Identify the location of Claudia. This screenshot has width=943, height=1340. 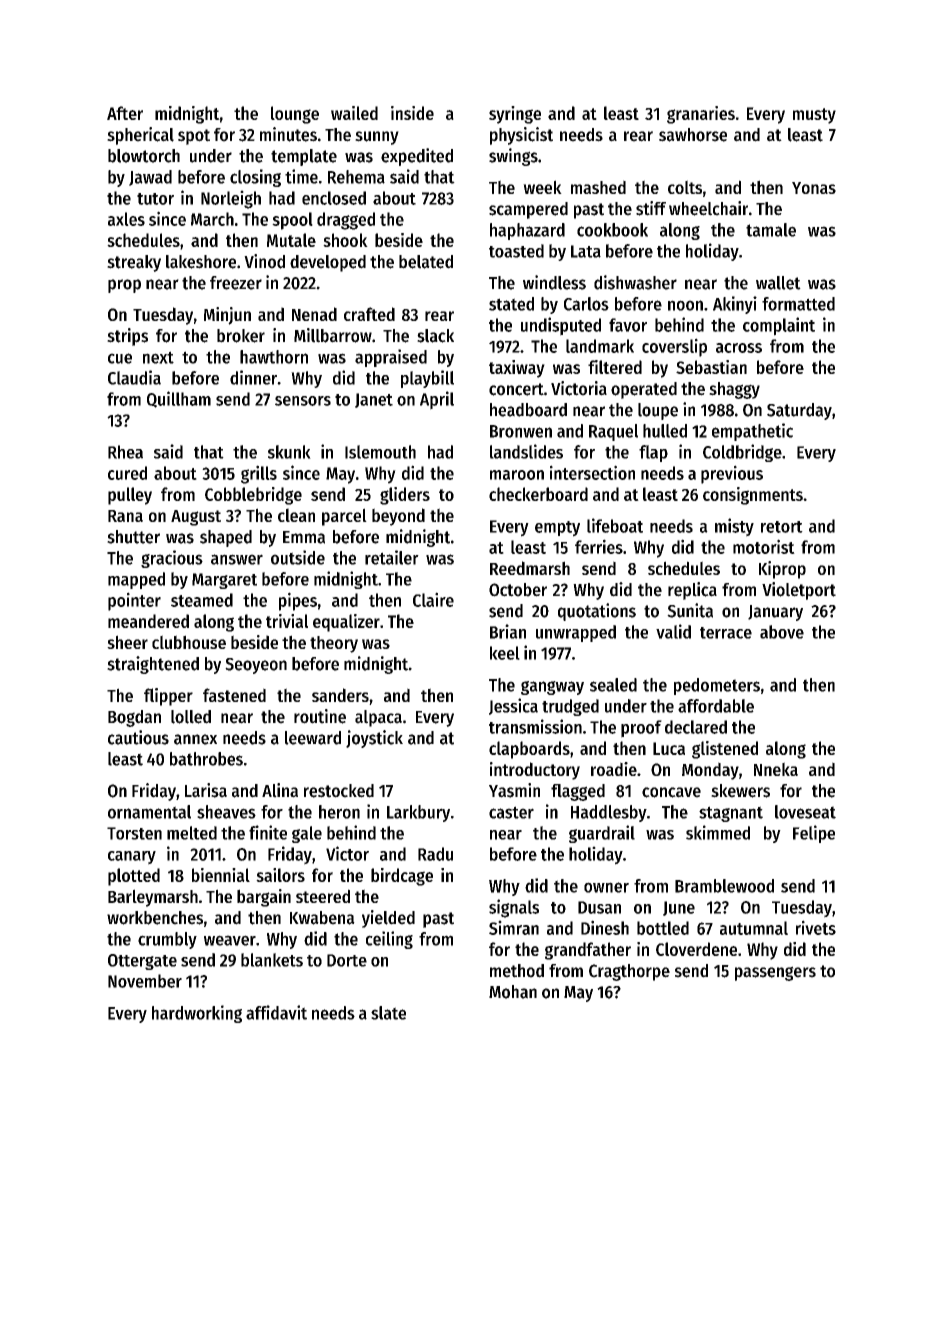
(134, 377).
